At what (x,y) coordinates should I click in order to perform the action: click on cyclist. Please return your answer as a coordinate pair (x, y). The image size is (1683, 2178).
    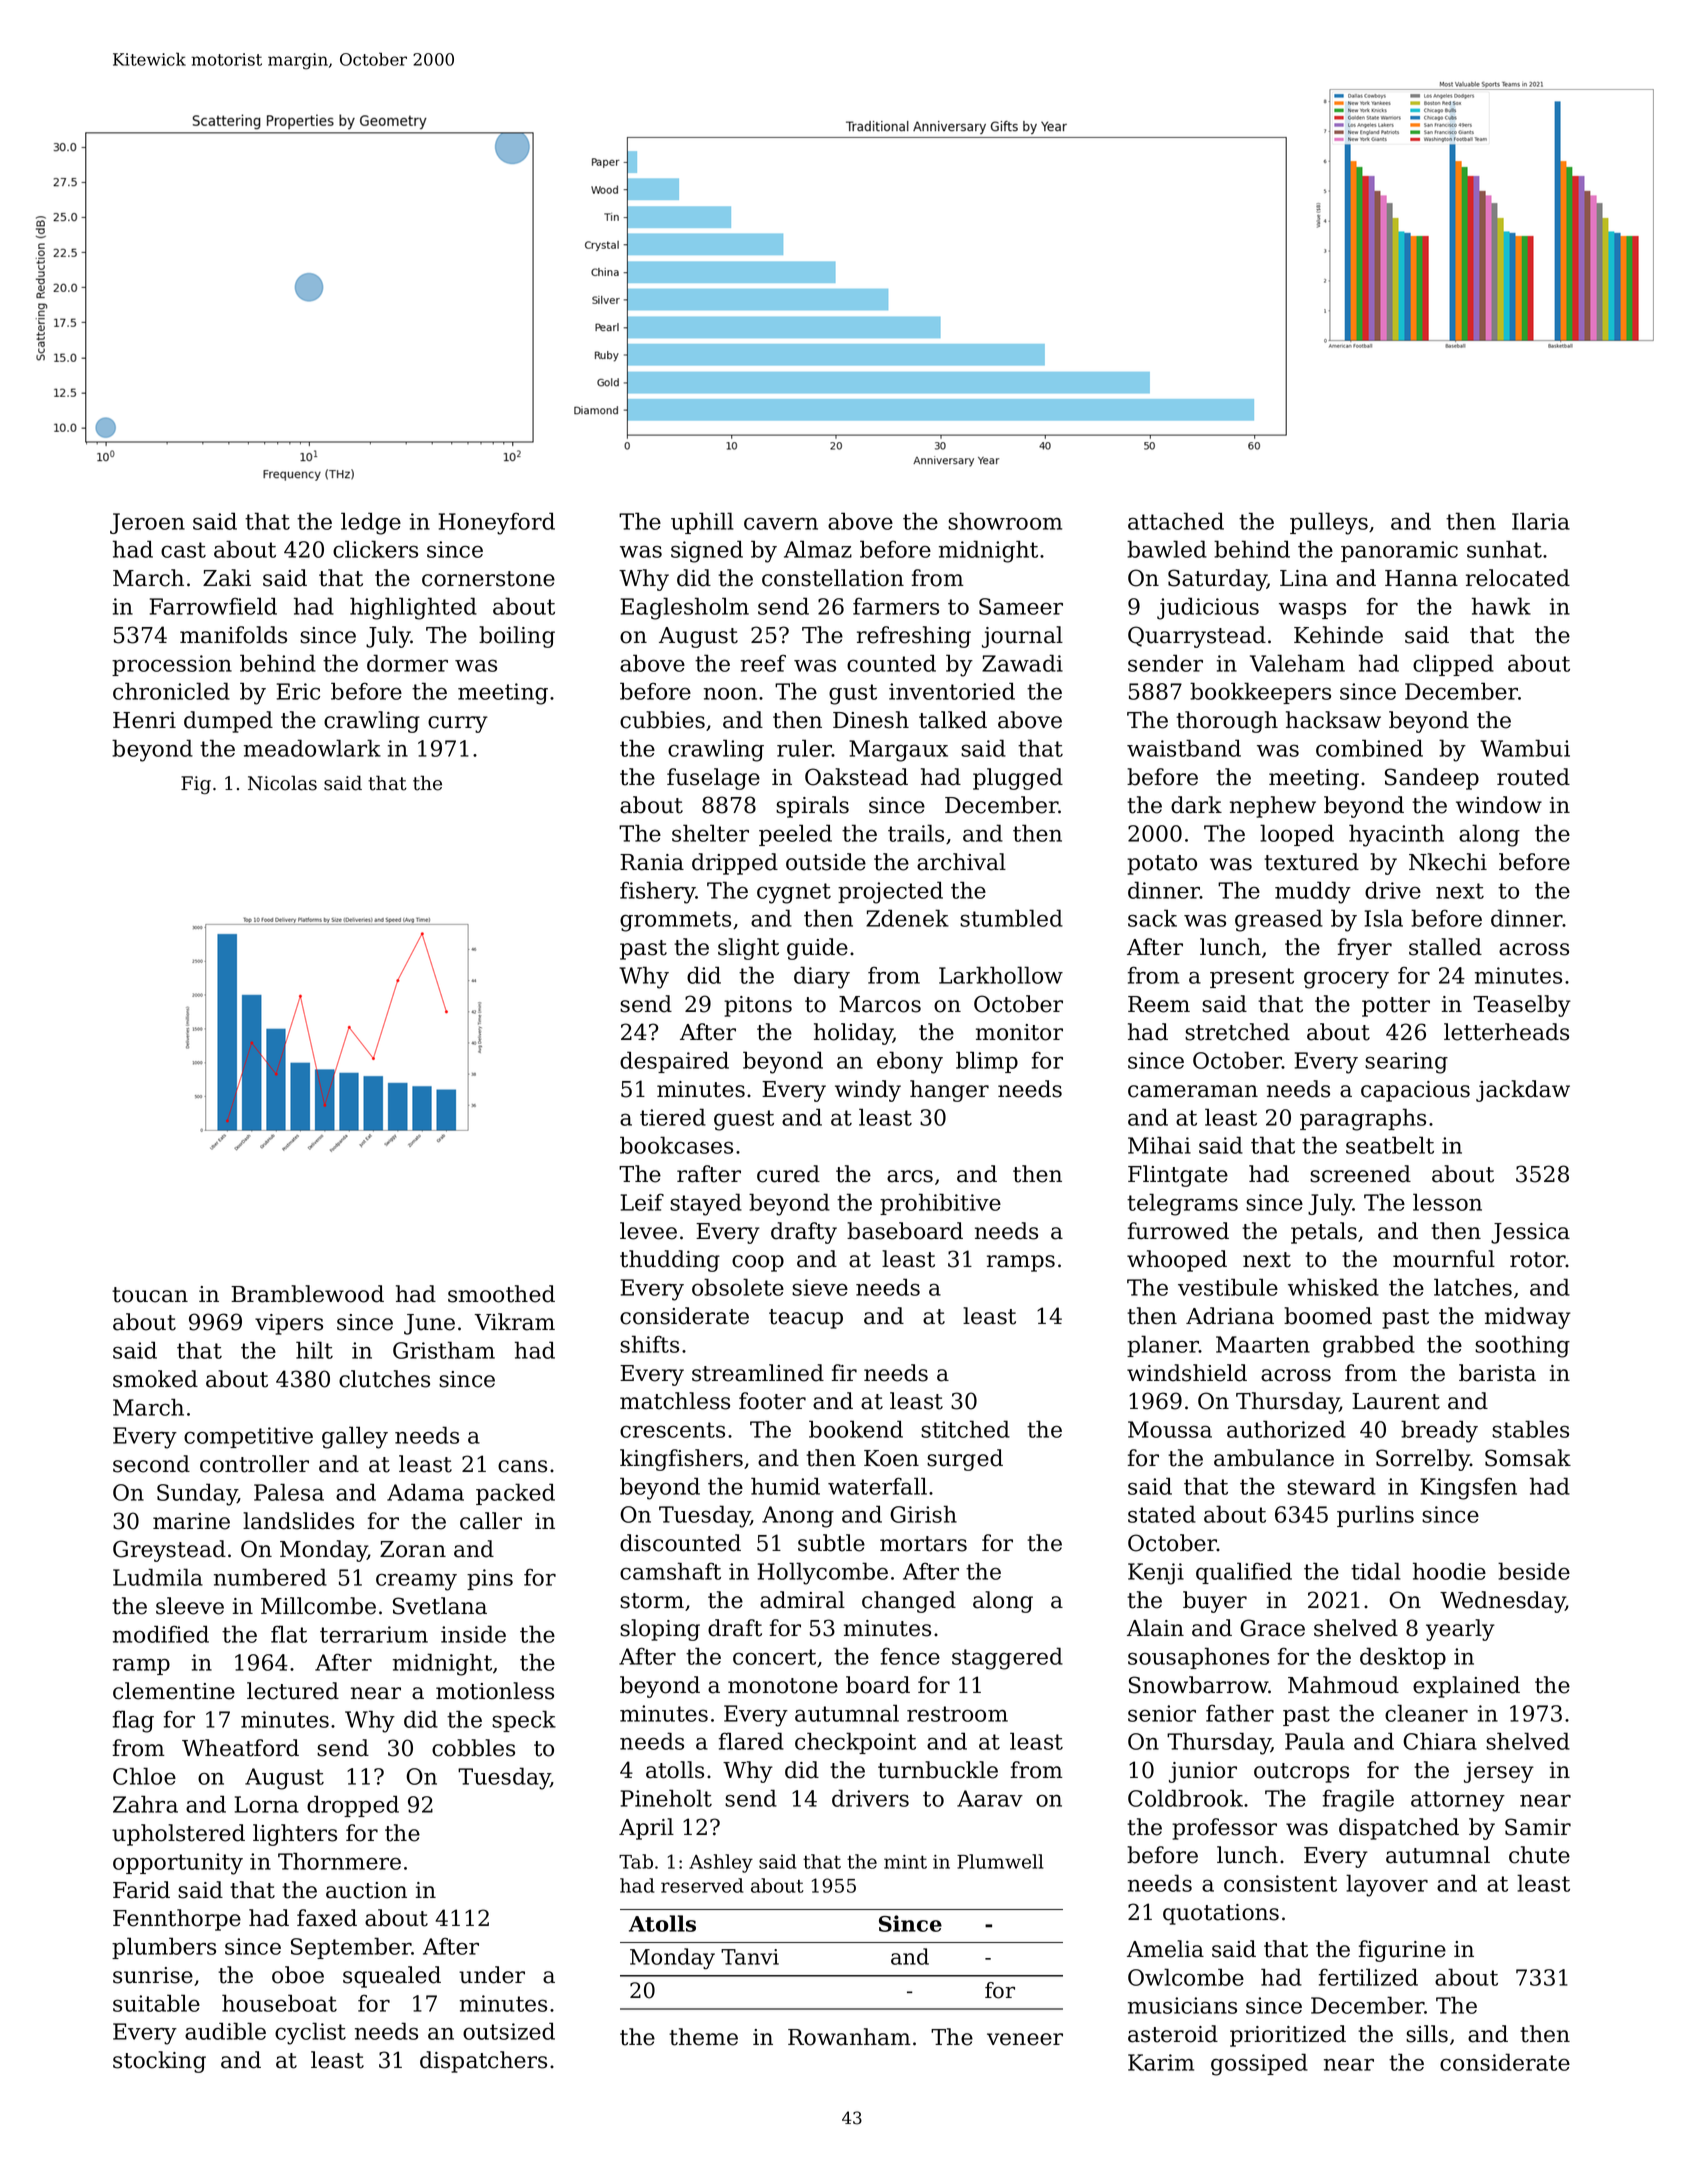
    Looking at the image, I should click on (310, 2033).
